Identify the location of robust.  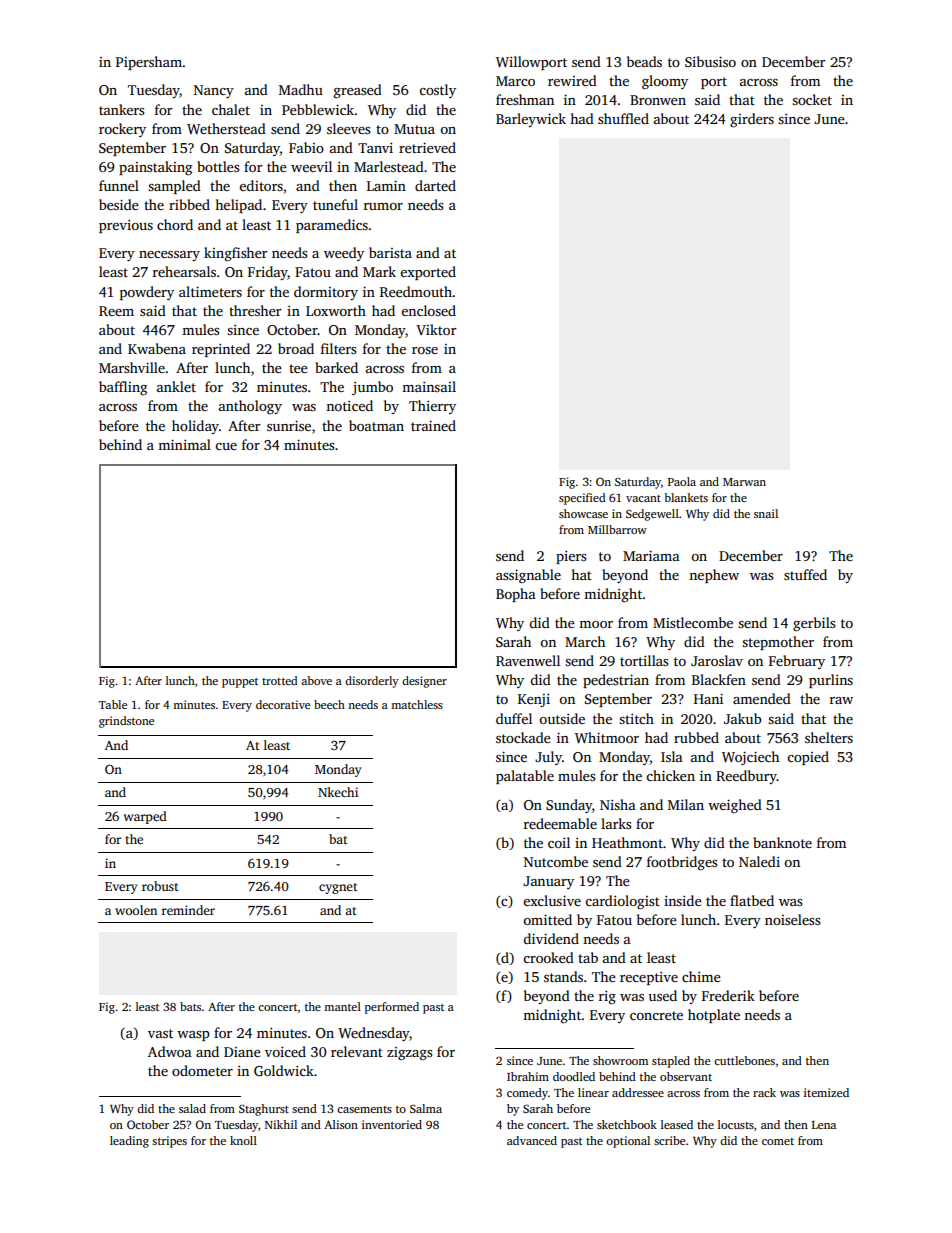
(160, 886).
